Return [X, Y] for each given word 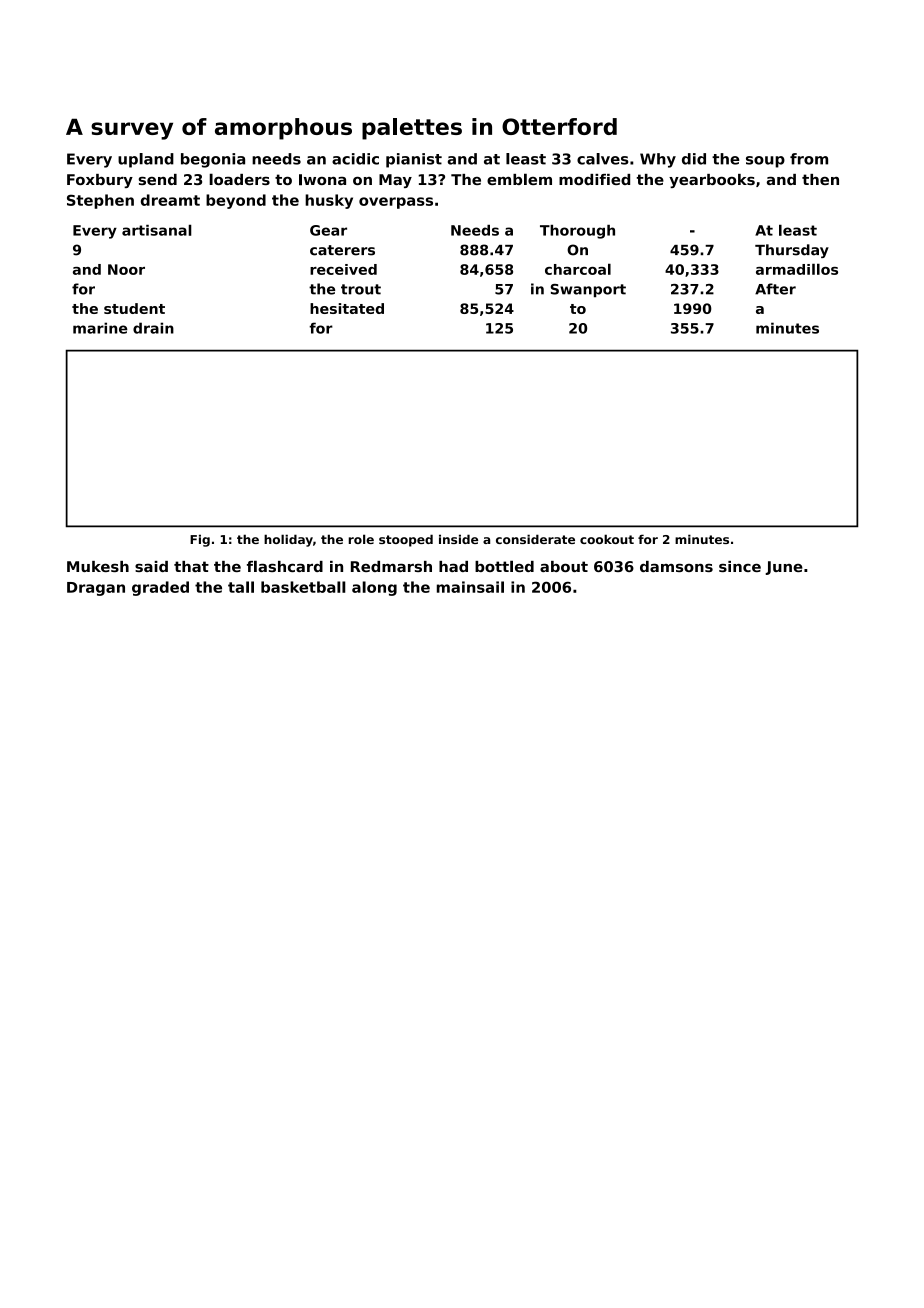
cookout [607, 539]
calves [602, 159]
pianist [414, 160]
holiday [288, 540]
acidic [355, 159]
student [134, 308]
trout [361, 289]
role [361, 539]
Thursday [792, 251]
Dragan [96, 589]
